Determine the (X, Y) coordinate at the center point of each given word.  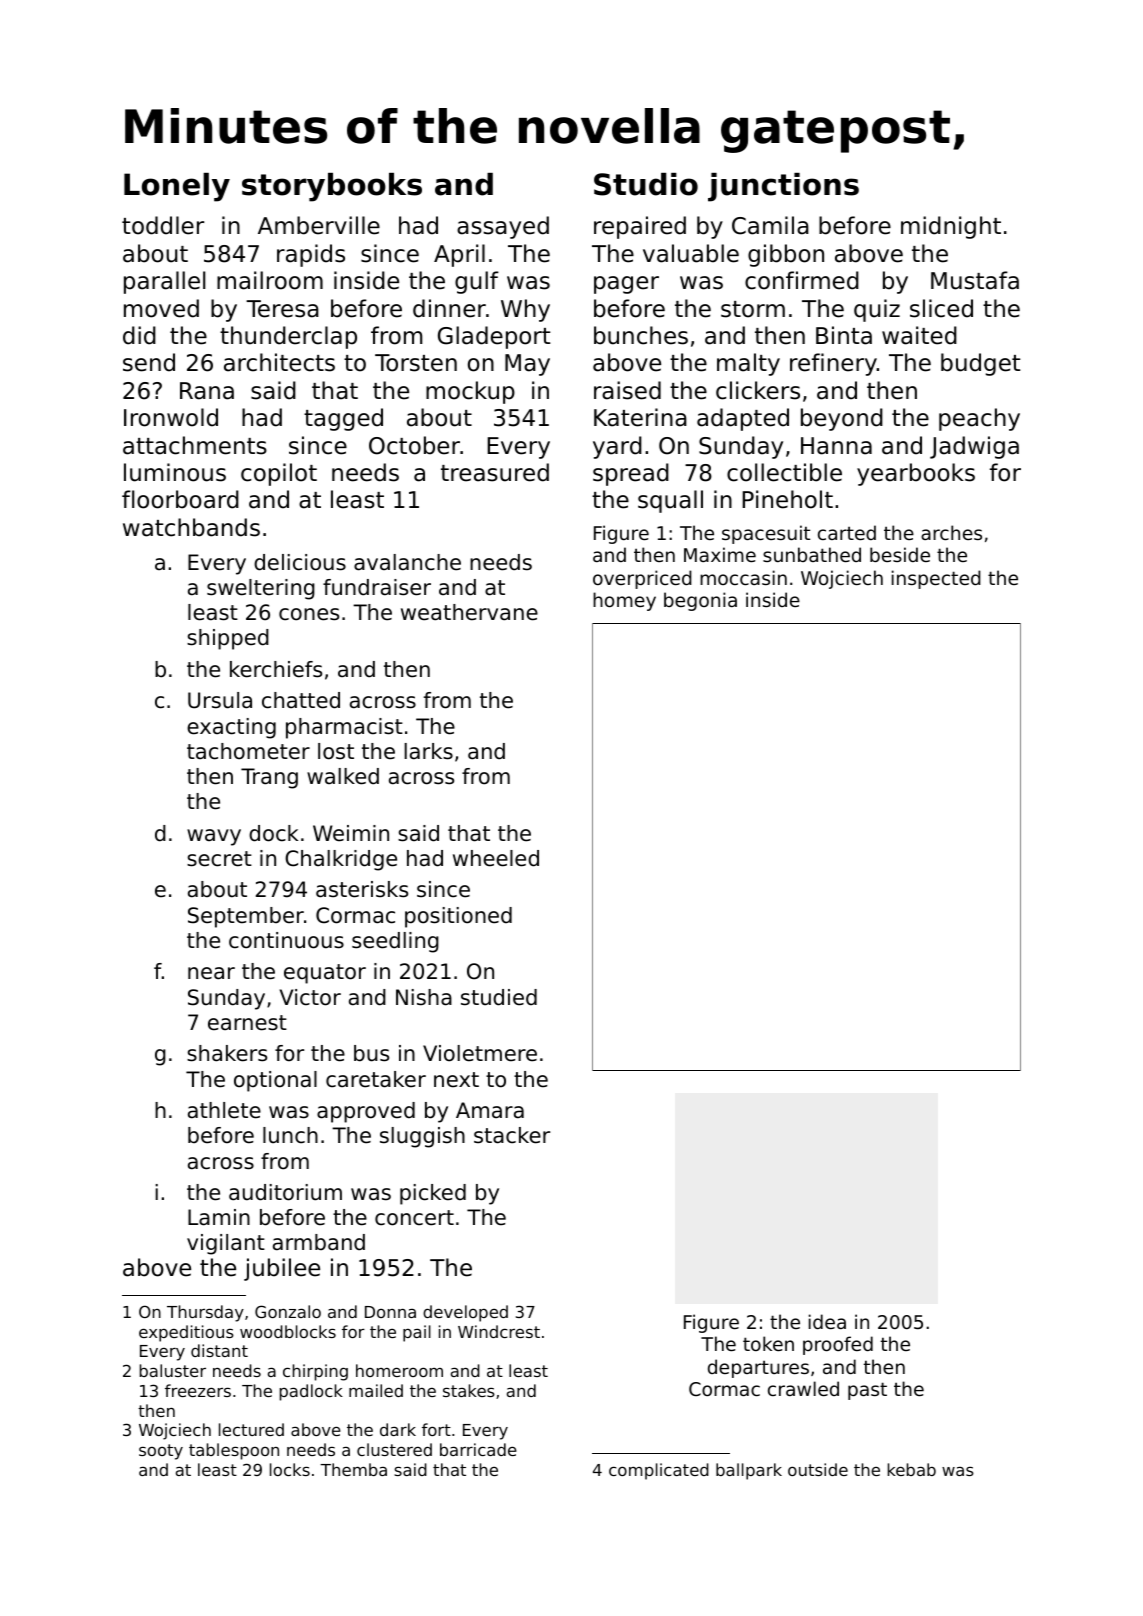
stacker (512, 1135)
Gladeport (494, 337)
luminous (175, 472)
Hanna (836, 446)
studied (499, 997)
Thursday (205, 1313)
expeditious (186, 1333)
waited (919, 335)
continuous (286, 940)
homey (624, 601)
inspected (936, 579)
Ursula (220, 700)
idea (827, 1321)
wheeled (496, 858)
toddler (163, 225)
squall (670, 501)
